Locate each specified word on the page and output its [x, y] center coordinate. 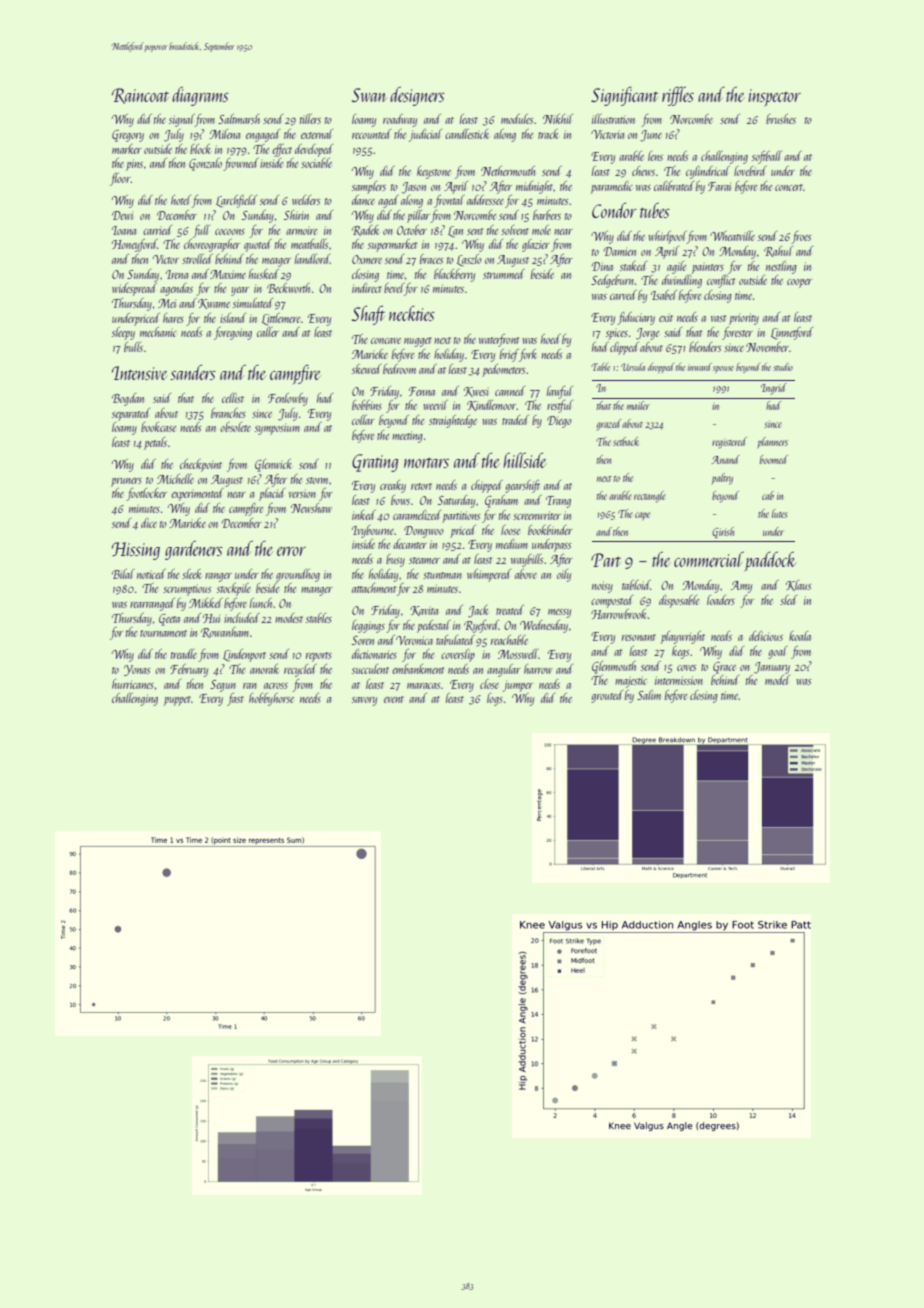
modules [517, 119]
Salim [649, 695]
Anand [725, 459]
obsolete [235, 427]
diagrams [200, 96]
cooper [799, 283]
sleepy [123, 333]
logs [495, 699]
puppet [177, 701]
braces [431, 259]
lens [655, 156]
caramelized [417, 515]
